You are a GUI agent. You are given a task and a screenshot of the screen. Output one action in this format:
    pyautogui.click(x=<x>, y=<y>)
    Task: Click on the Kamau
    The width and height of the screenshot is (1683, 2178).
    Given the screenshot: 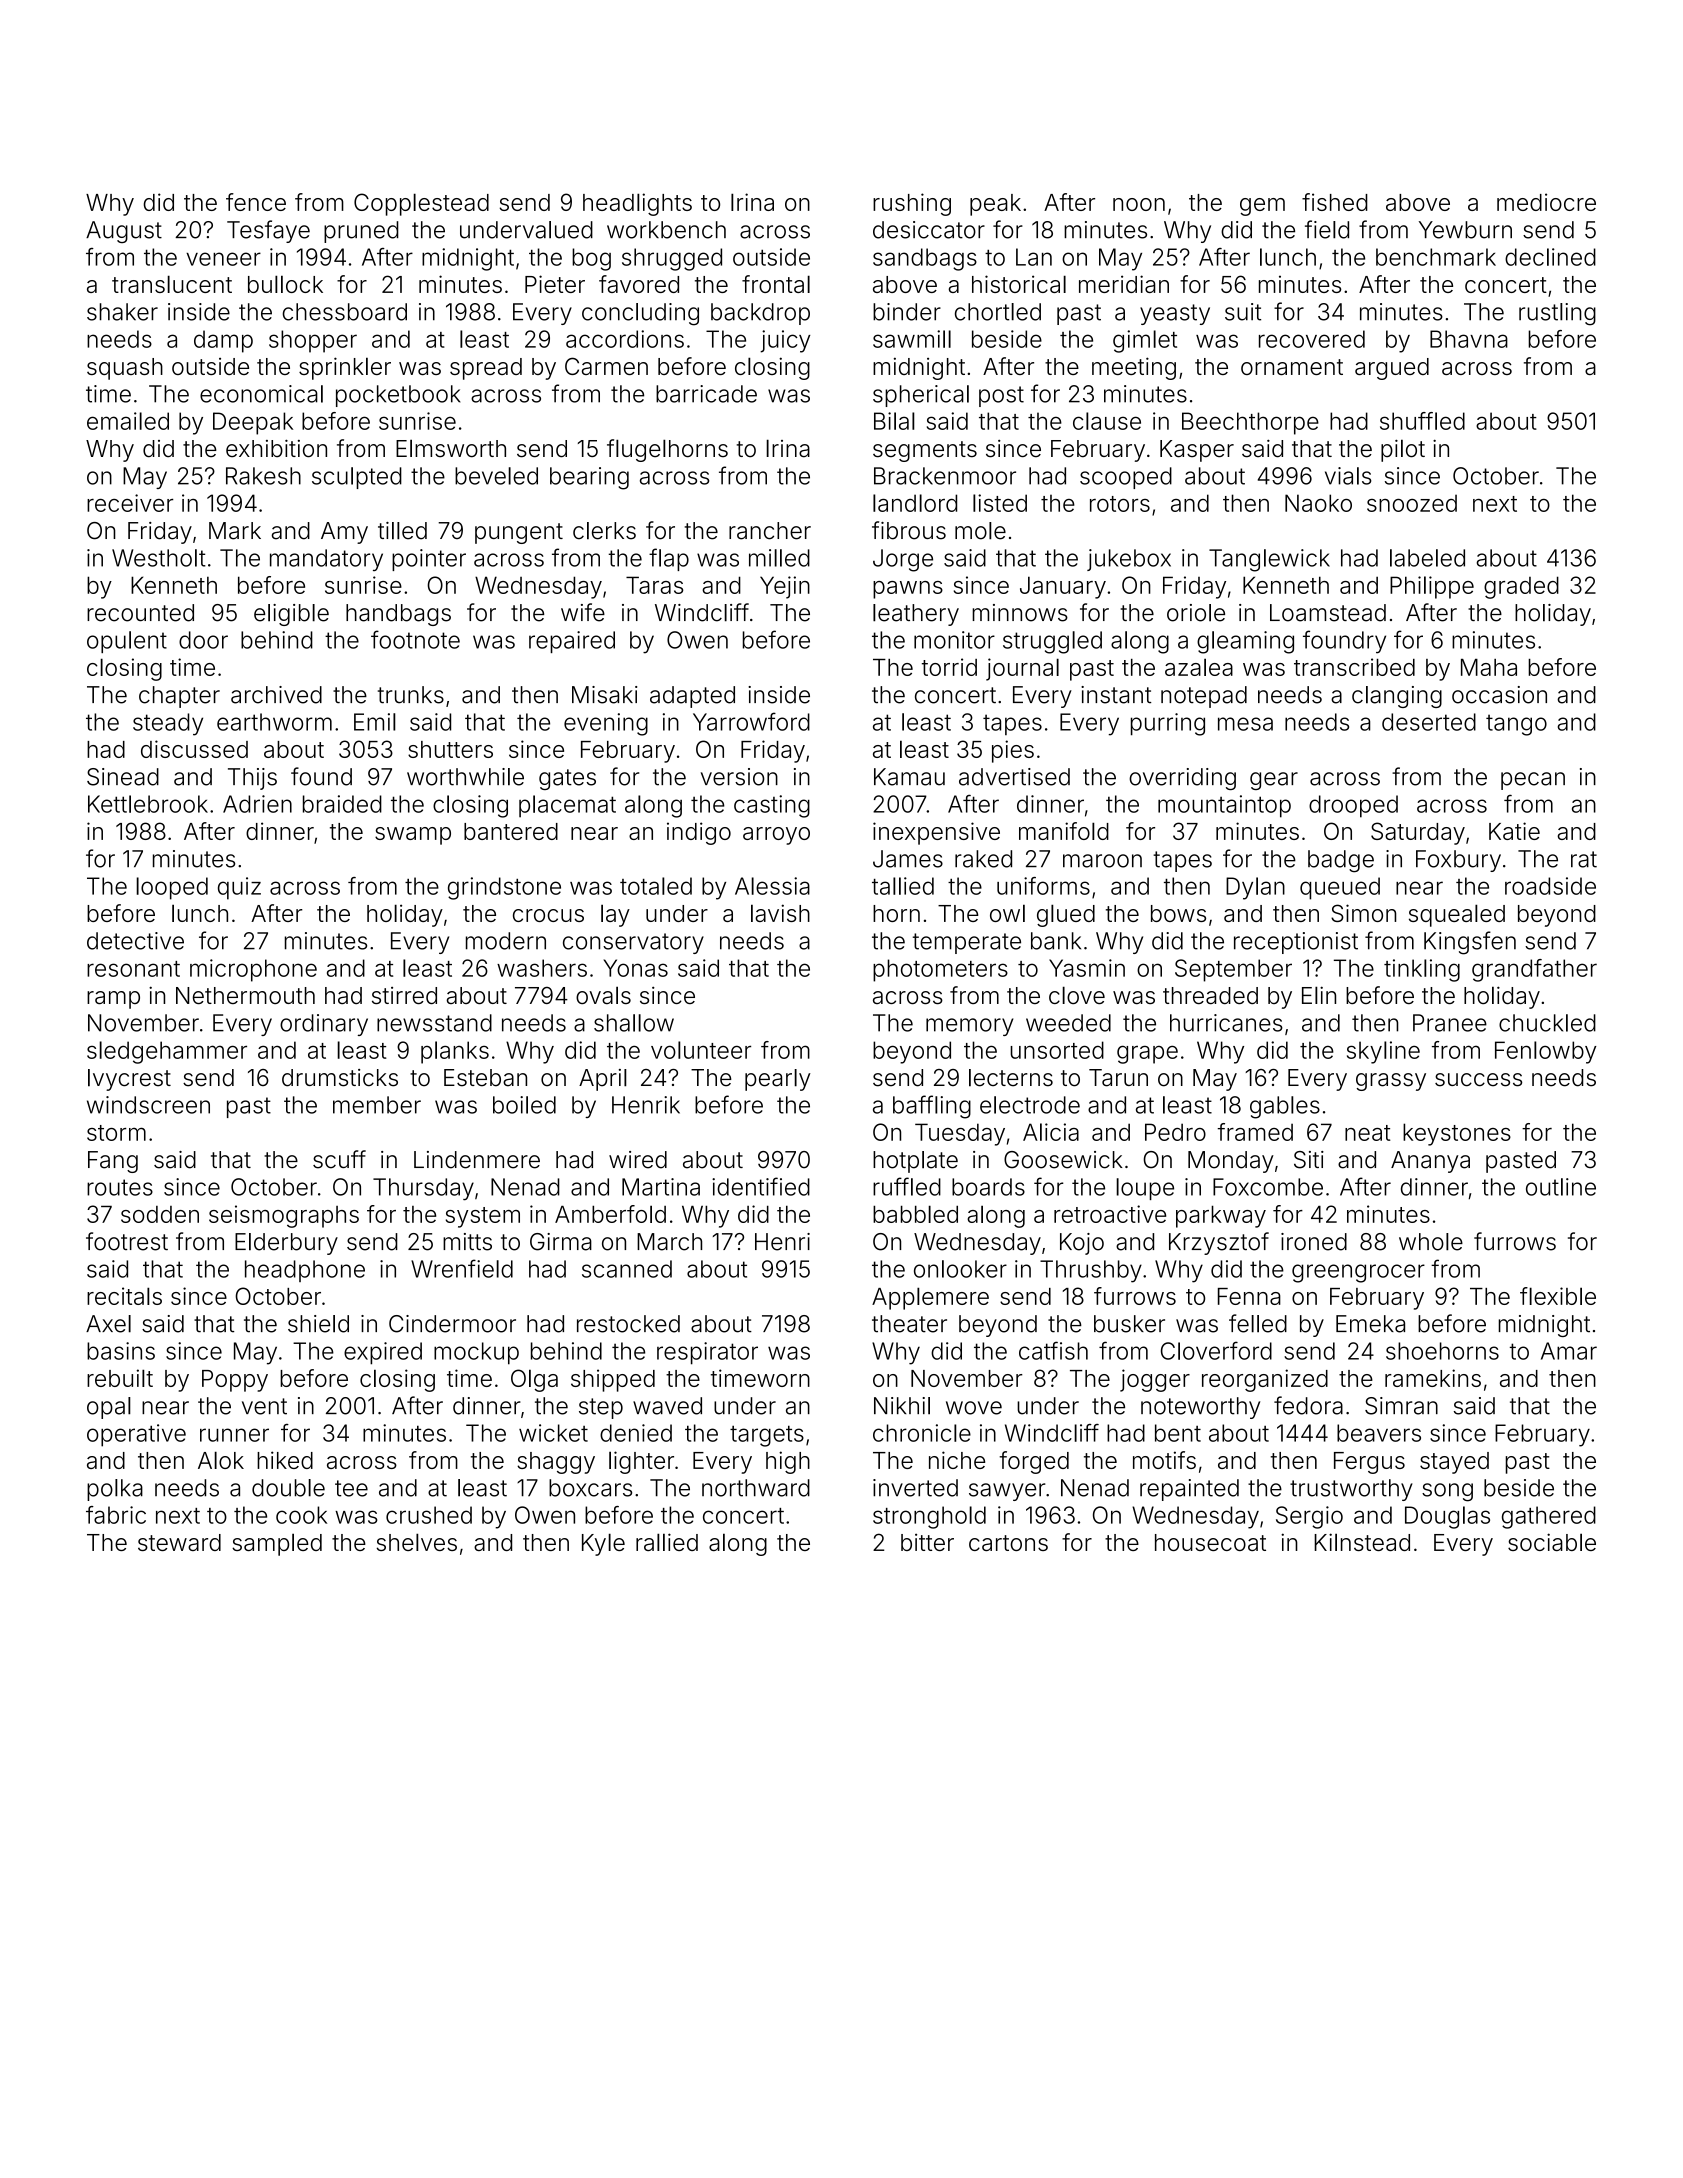 What is the action you would take?
    pyautogui.click(x=909, y=777)
